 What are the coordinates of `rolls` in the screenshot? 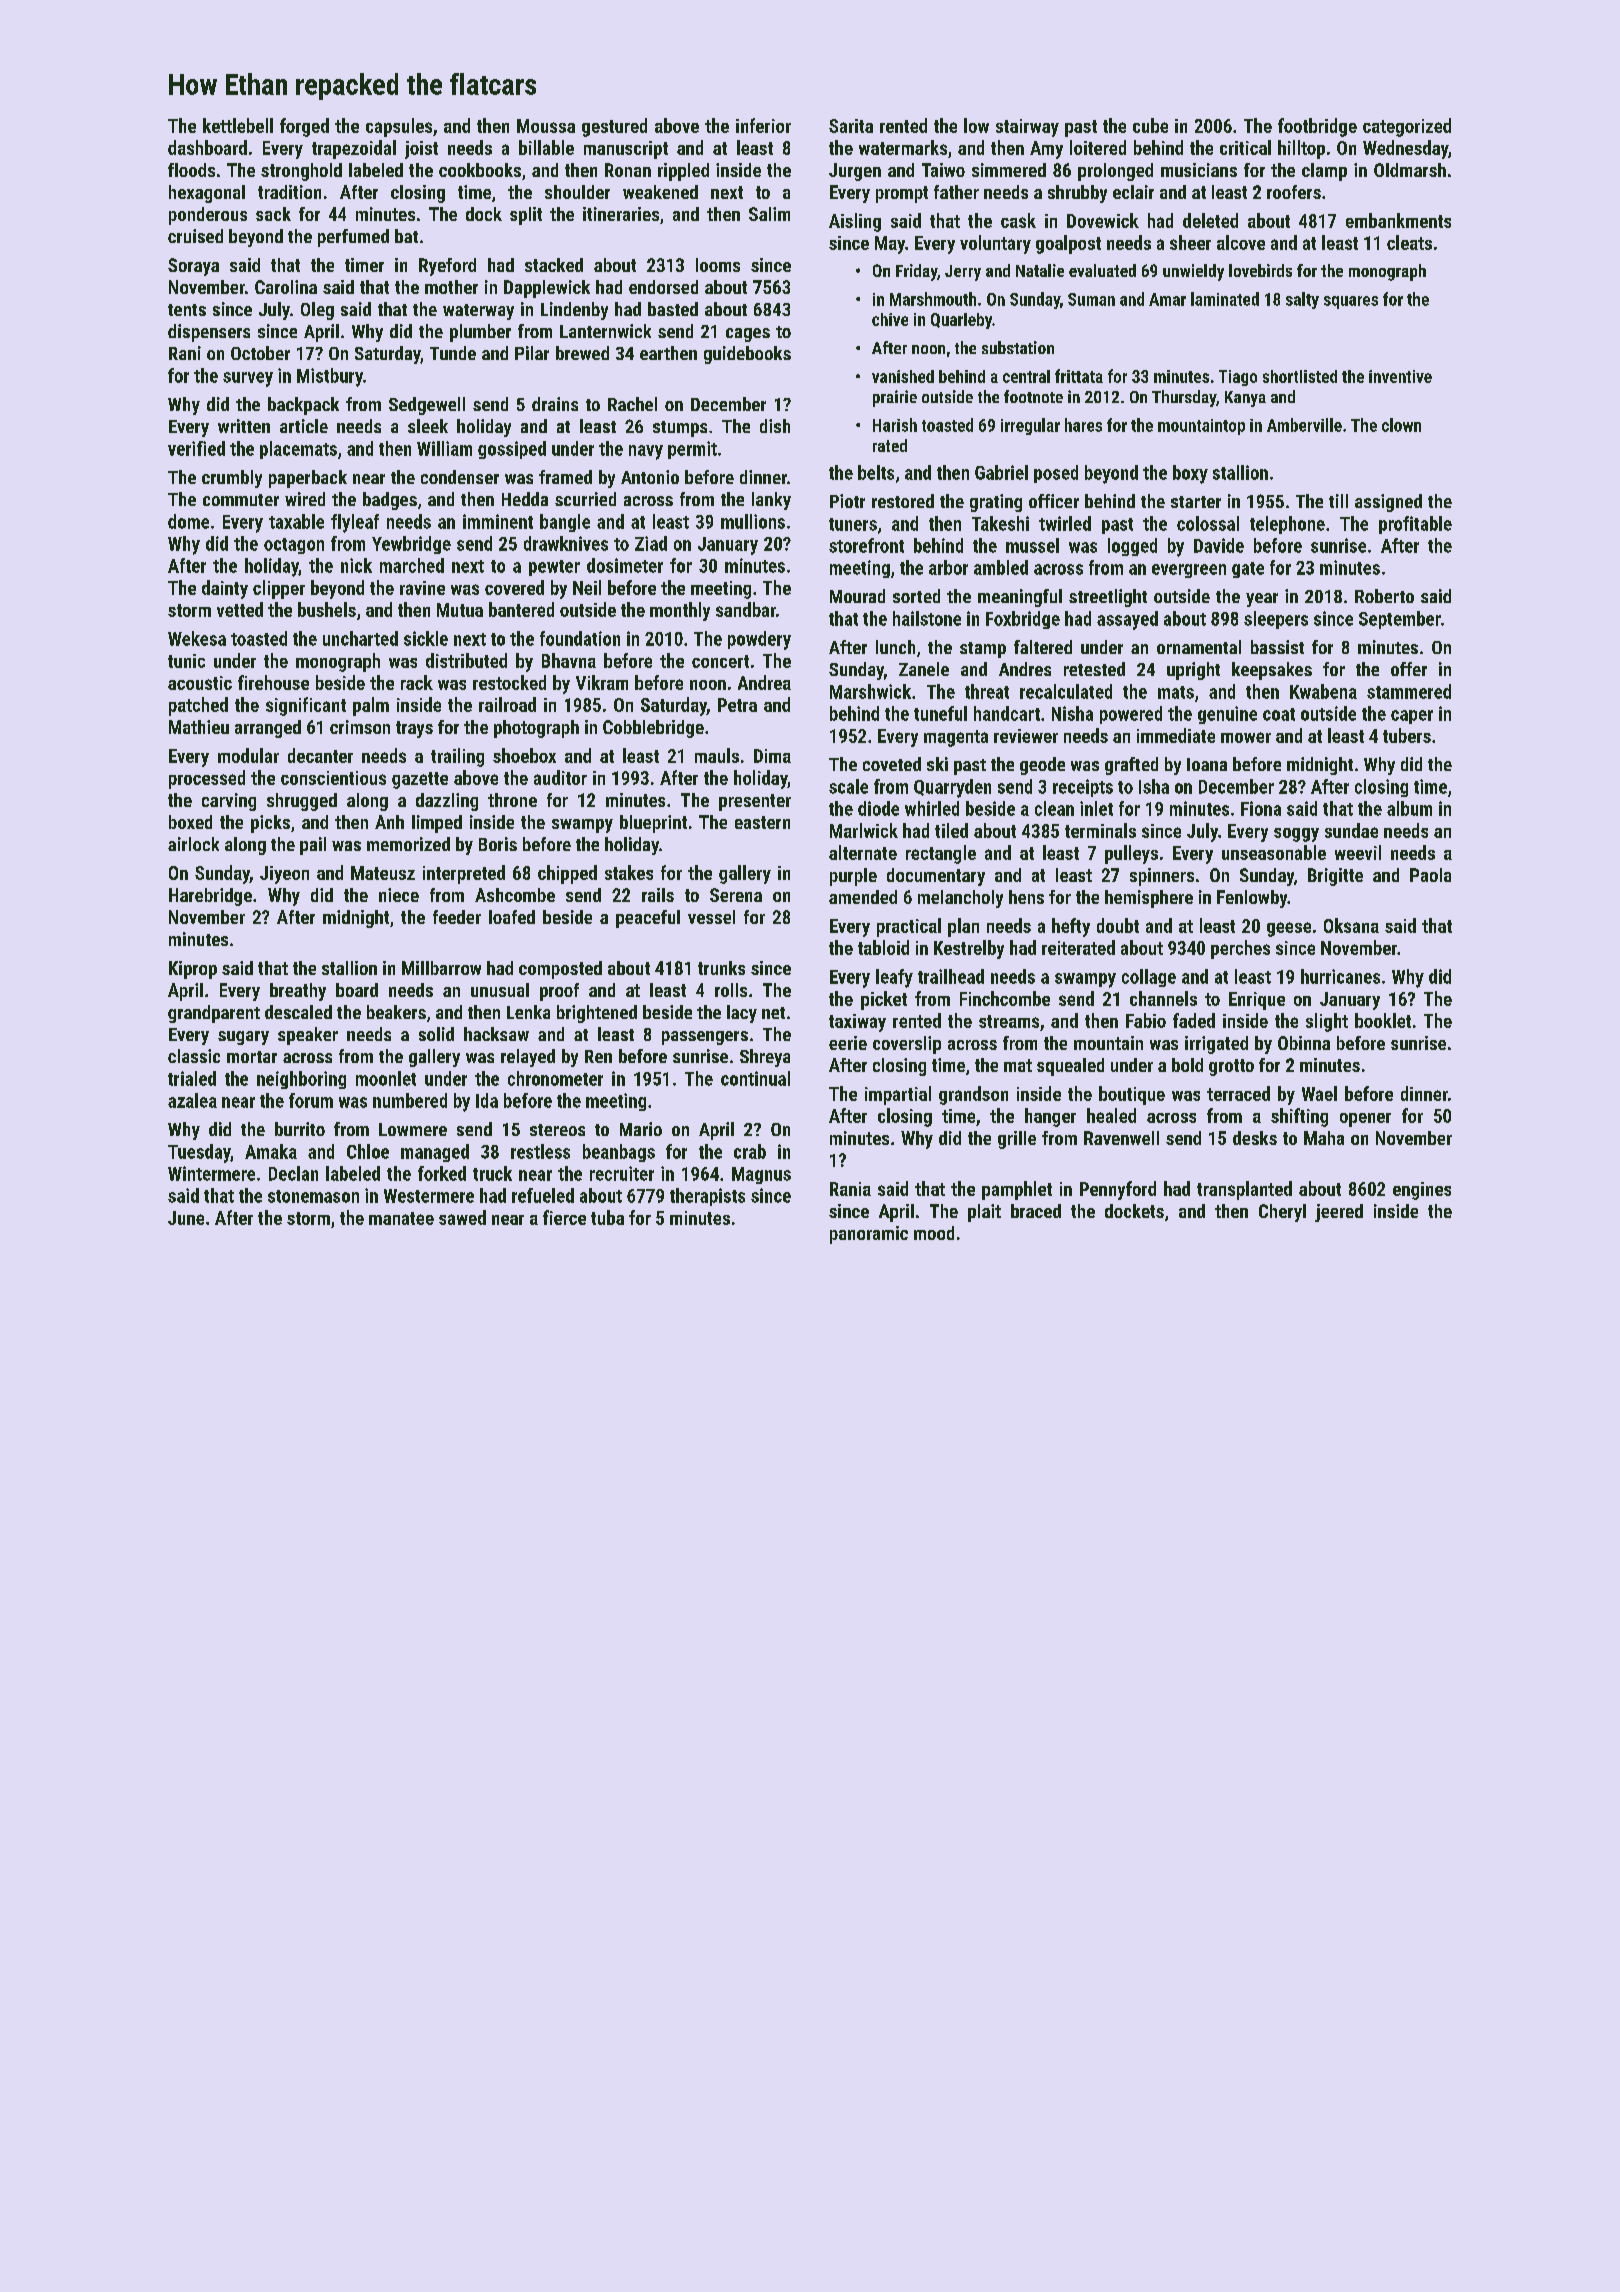 It's located at (731, 990).
